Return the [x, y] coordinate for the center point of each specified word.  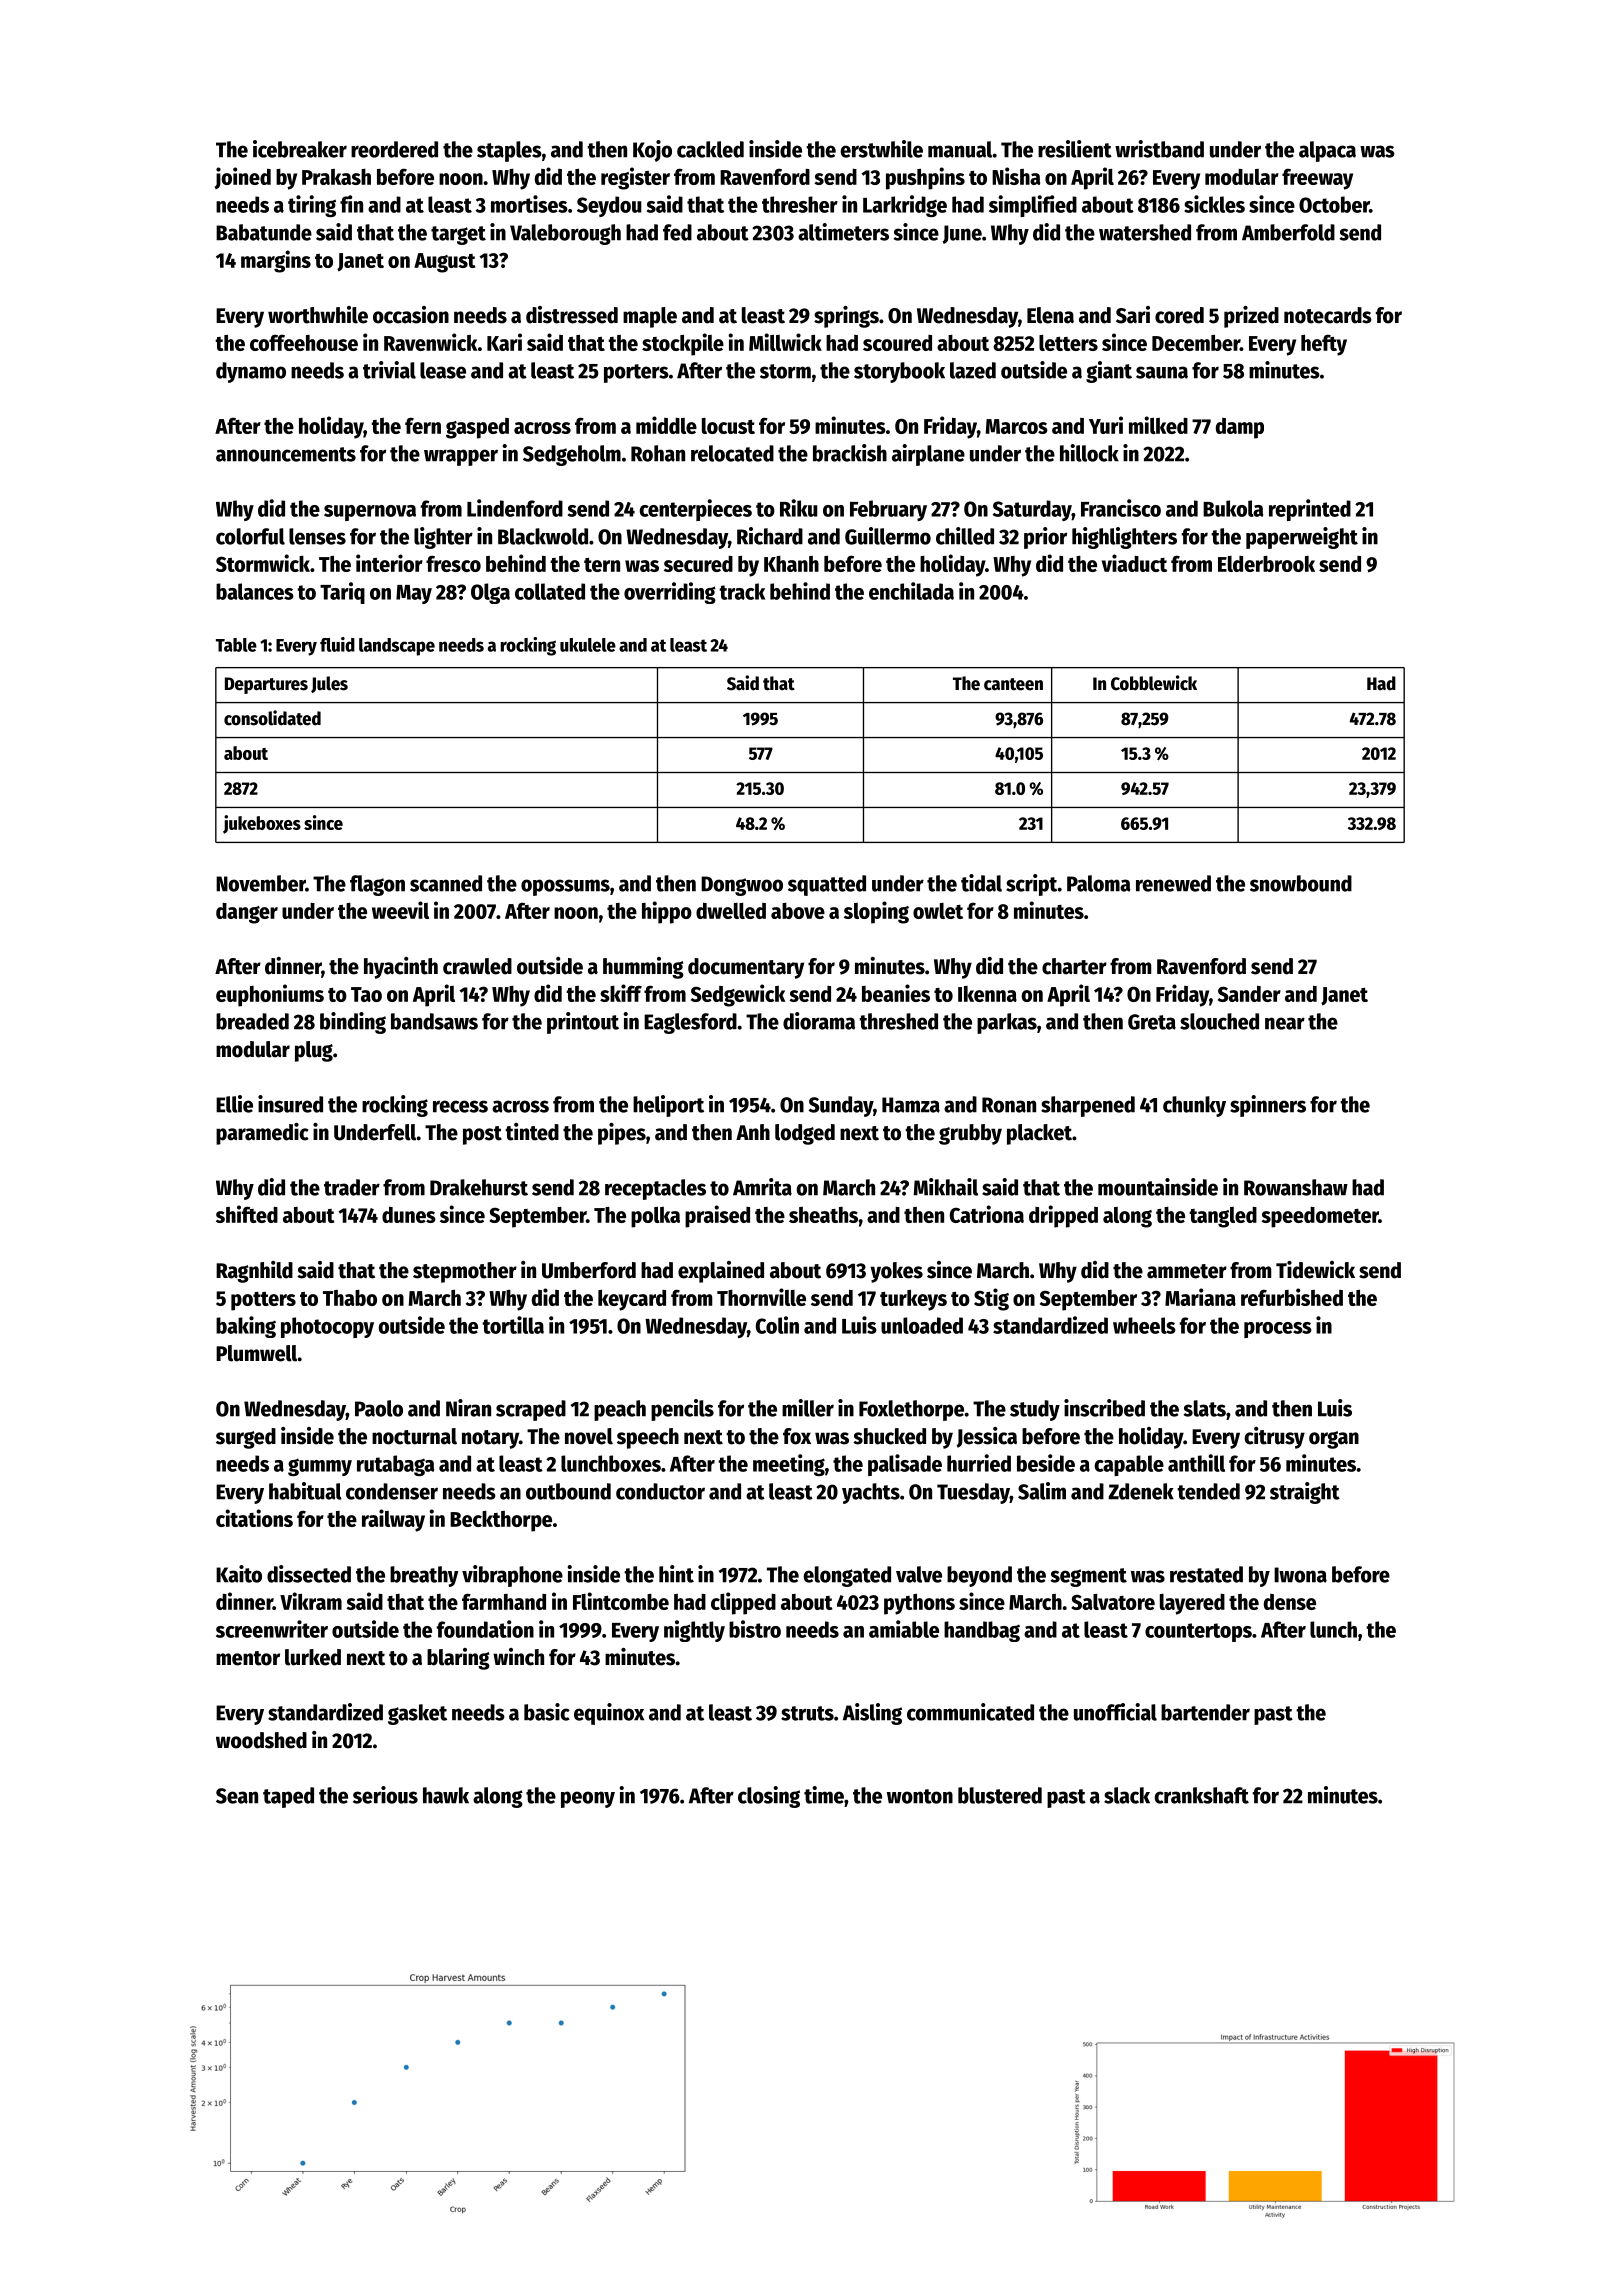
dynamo [251, 372]
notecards [1328, 315]
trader [352, 1187]
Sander [1249, 994]
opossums [565, 887]
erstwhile [881, 149]
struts [807, 1713]
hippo [667, 912]
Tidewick [1315, 1270]
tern [602, 565]
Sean [237, 1796]
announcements [286, 454]
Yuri [1106, 425]
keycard [632, 1300]
